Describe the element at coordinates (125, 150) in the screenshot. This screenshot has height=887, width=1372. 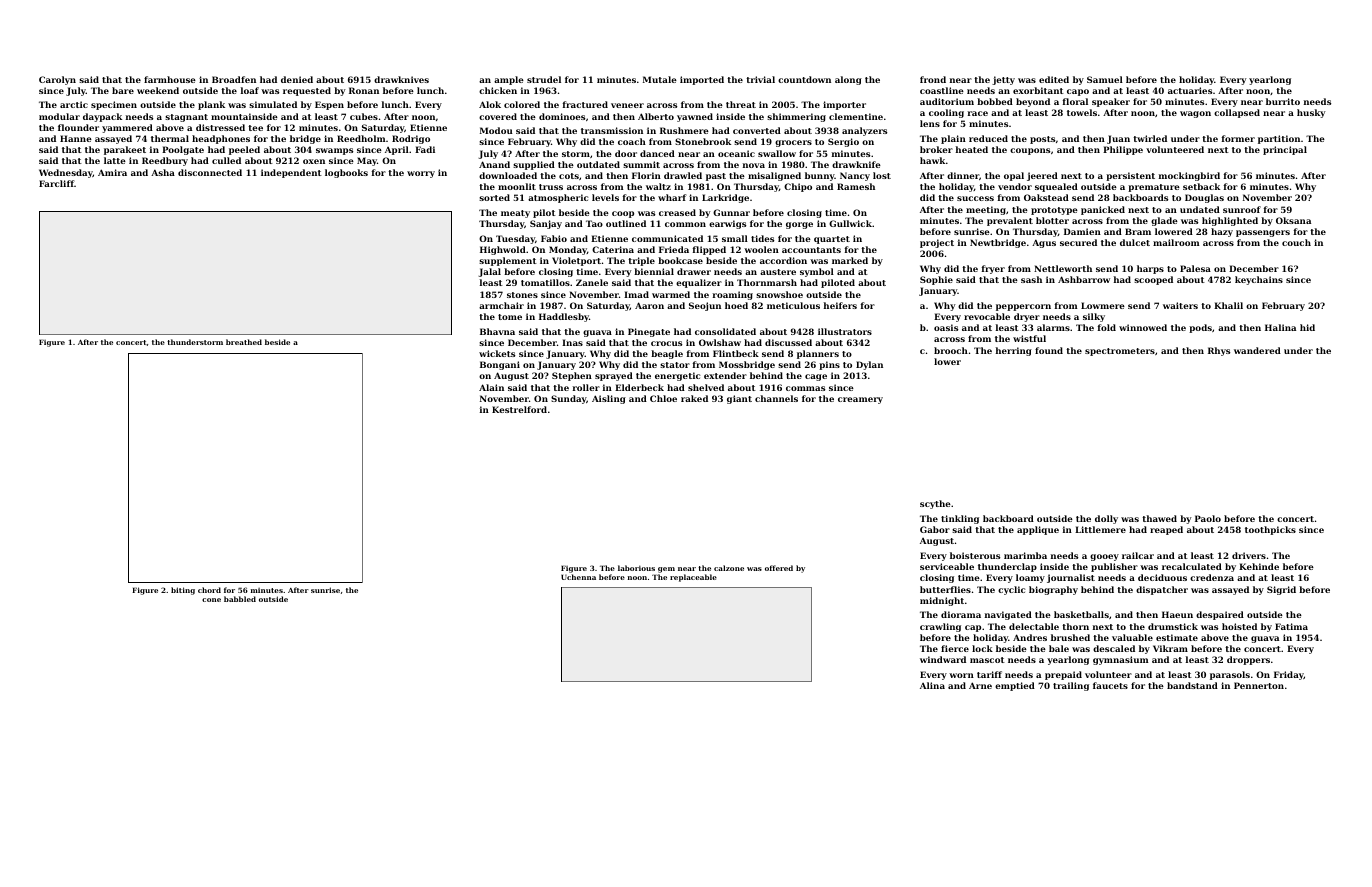
I see `parakeet` at that location.
